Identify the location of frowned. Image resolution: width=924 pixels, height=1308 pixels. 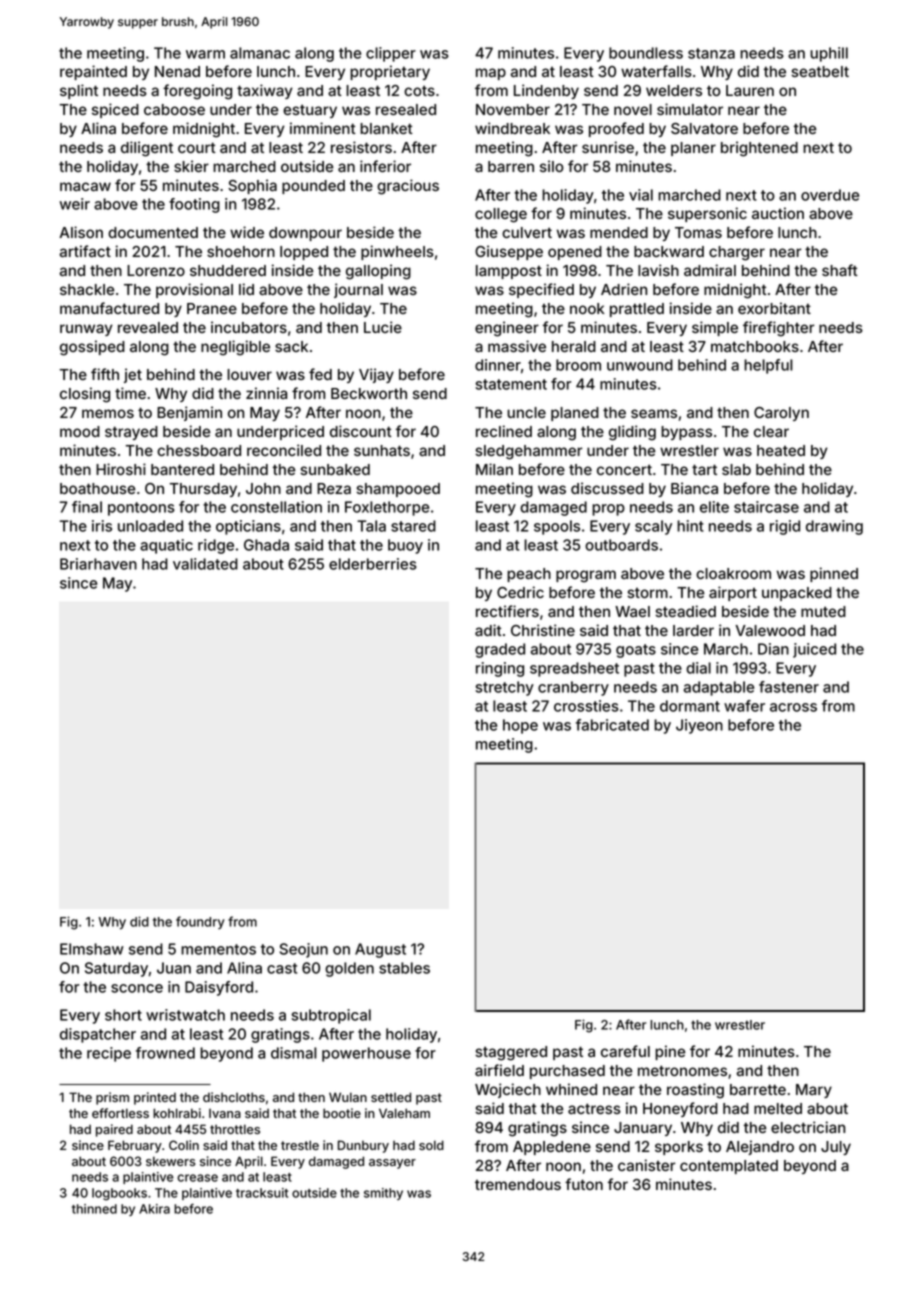
(165, 1053).
